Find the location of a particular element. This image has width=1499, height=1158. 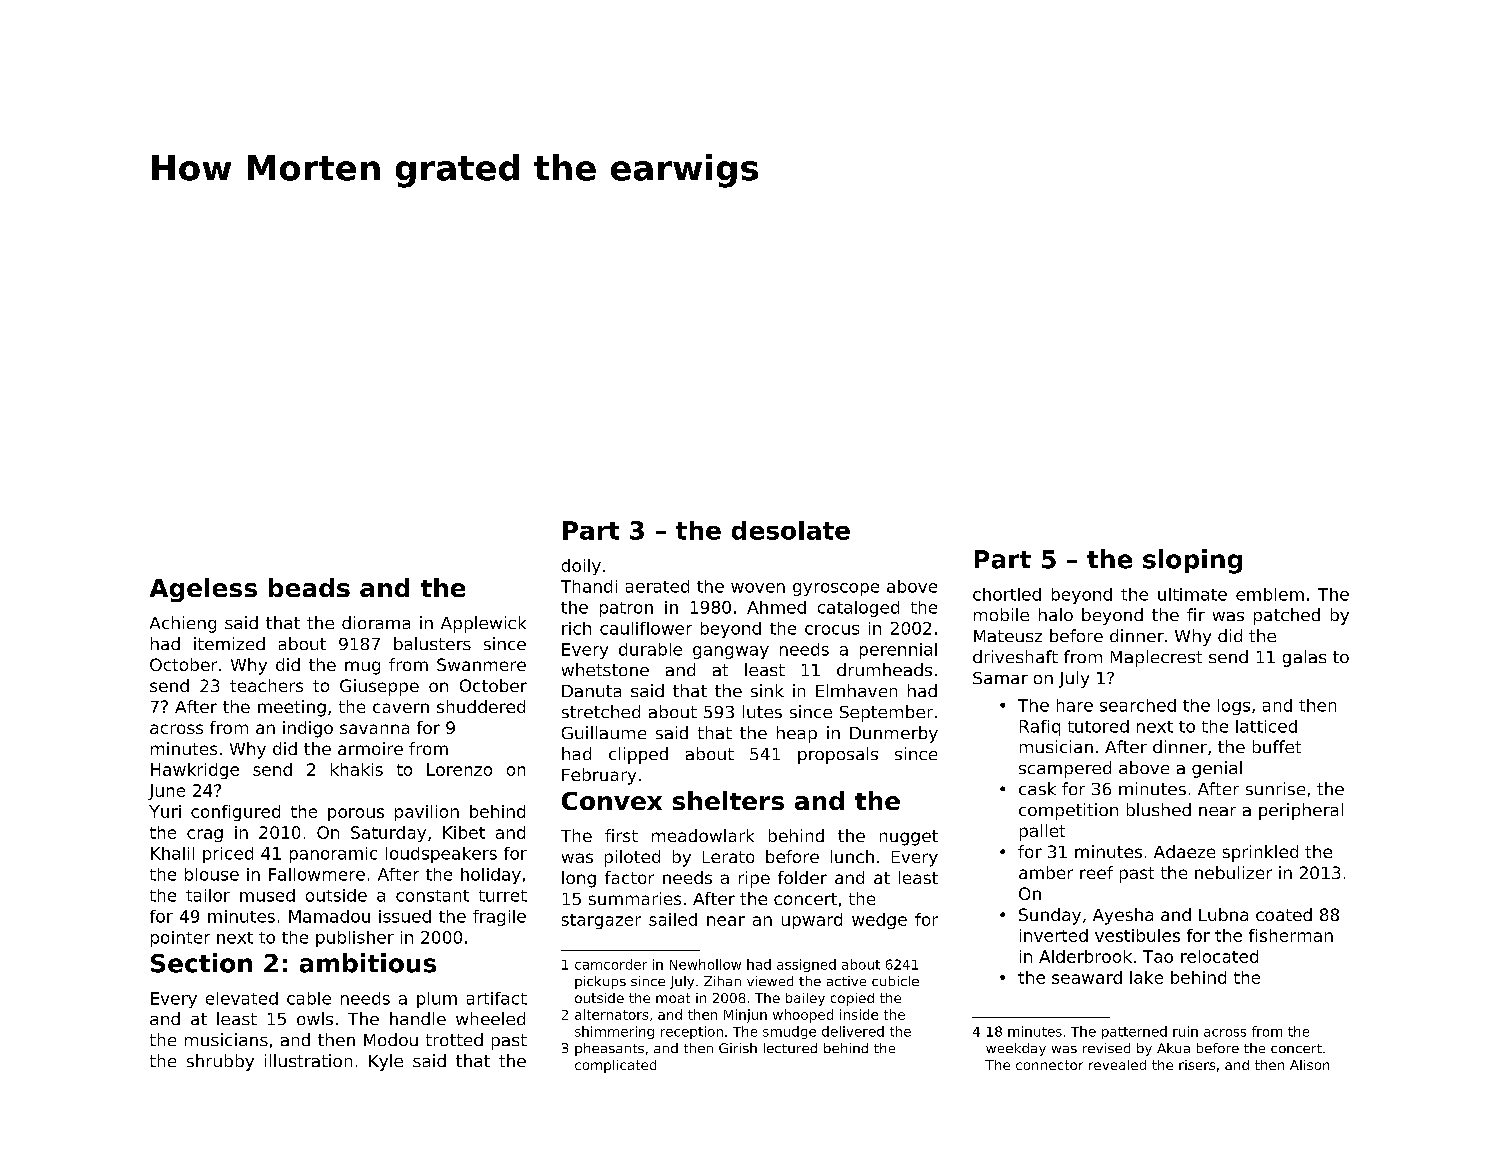

clipped is located at coordinates (638, 755).
